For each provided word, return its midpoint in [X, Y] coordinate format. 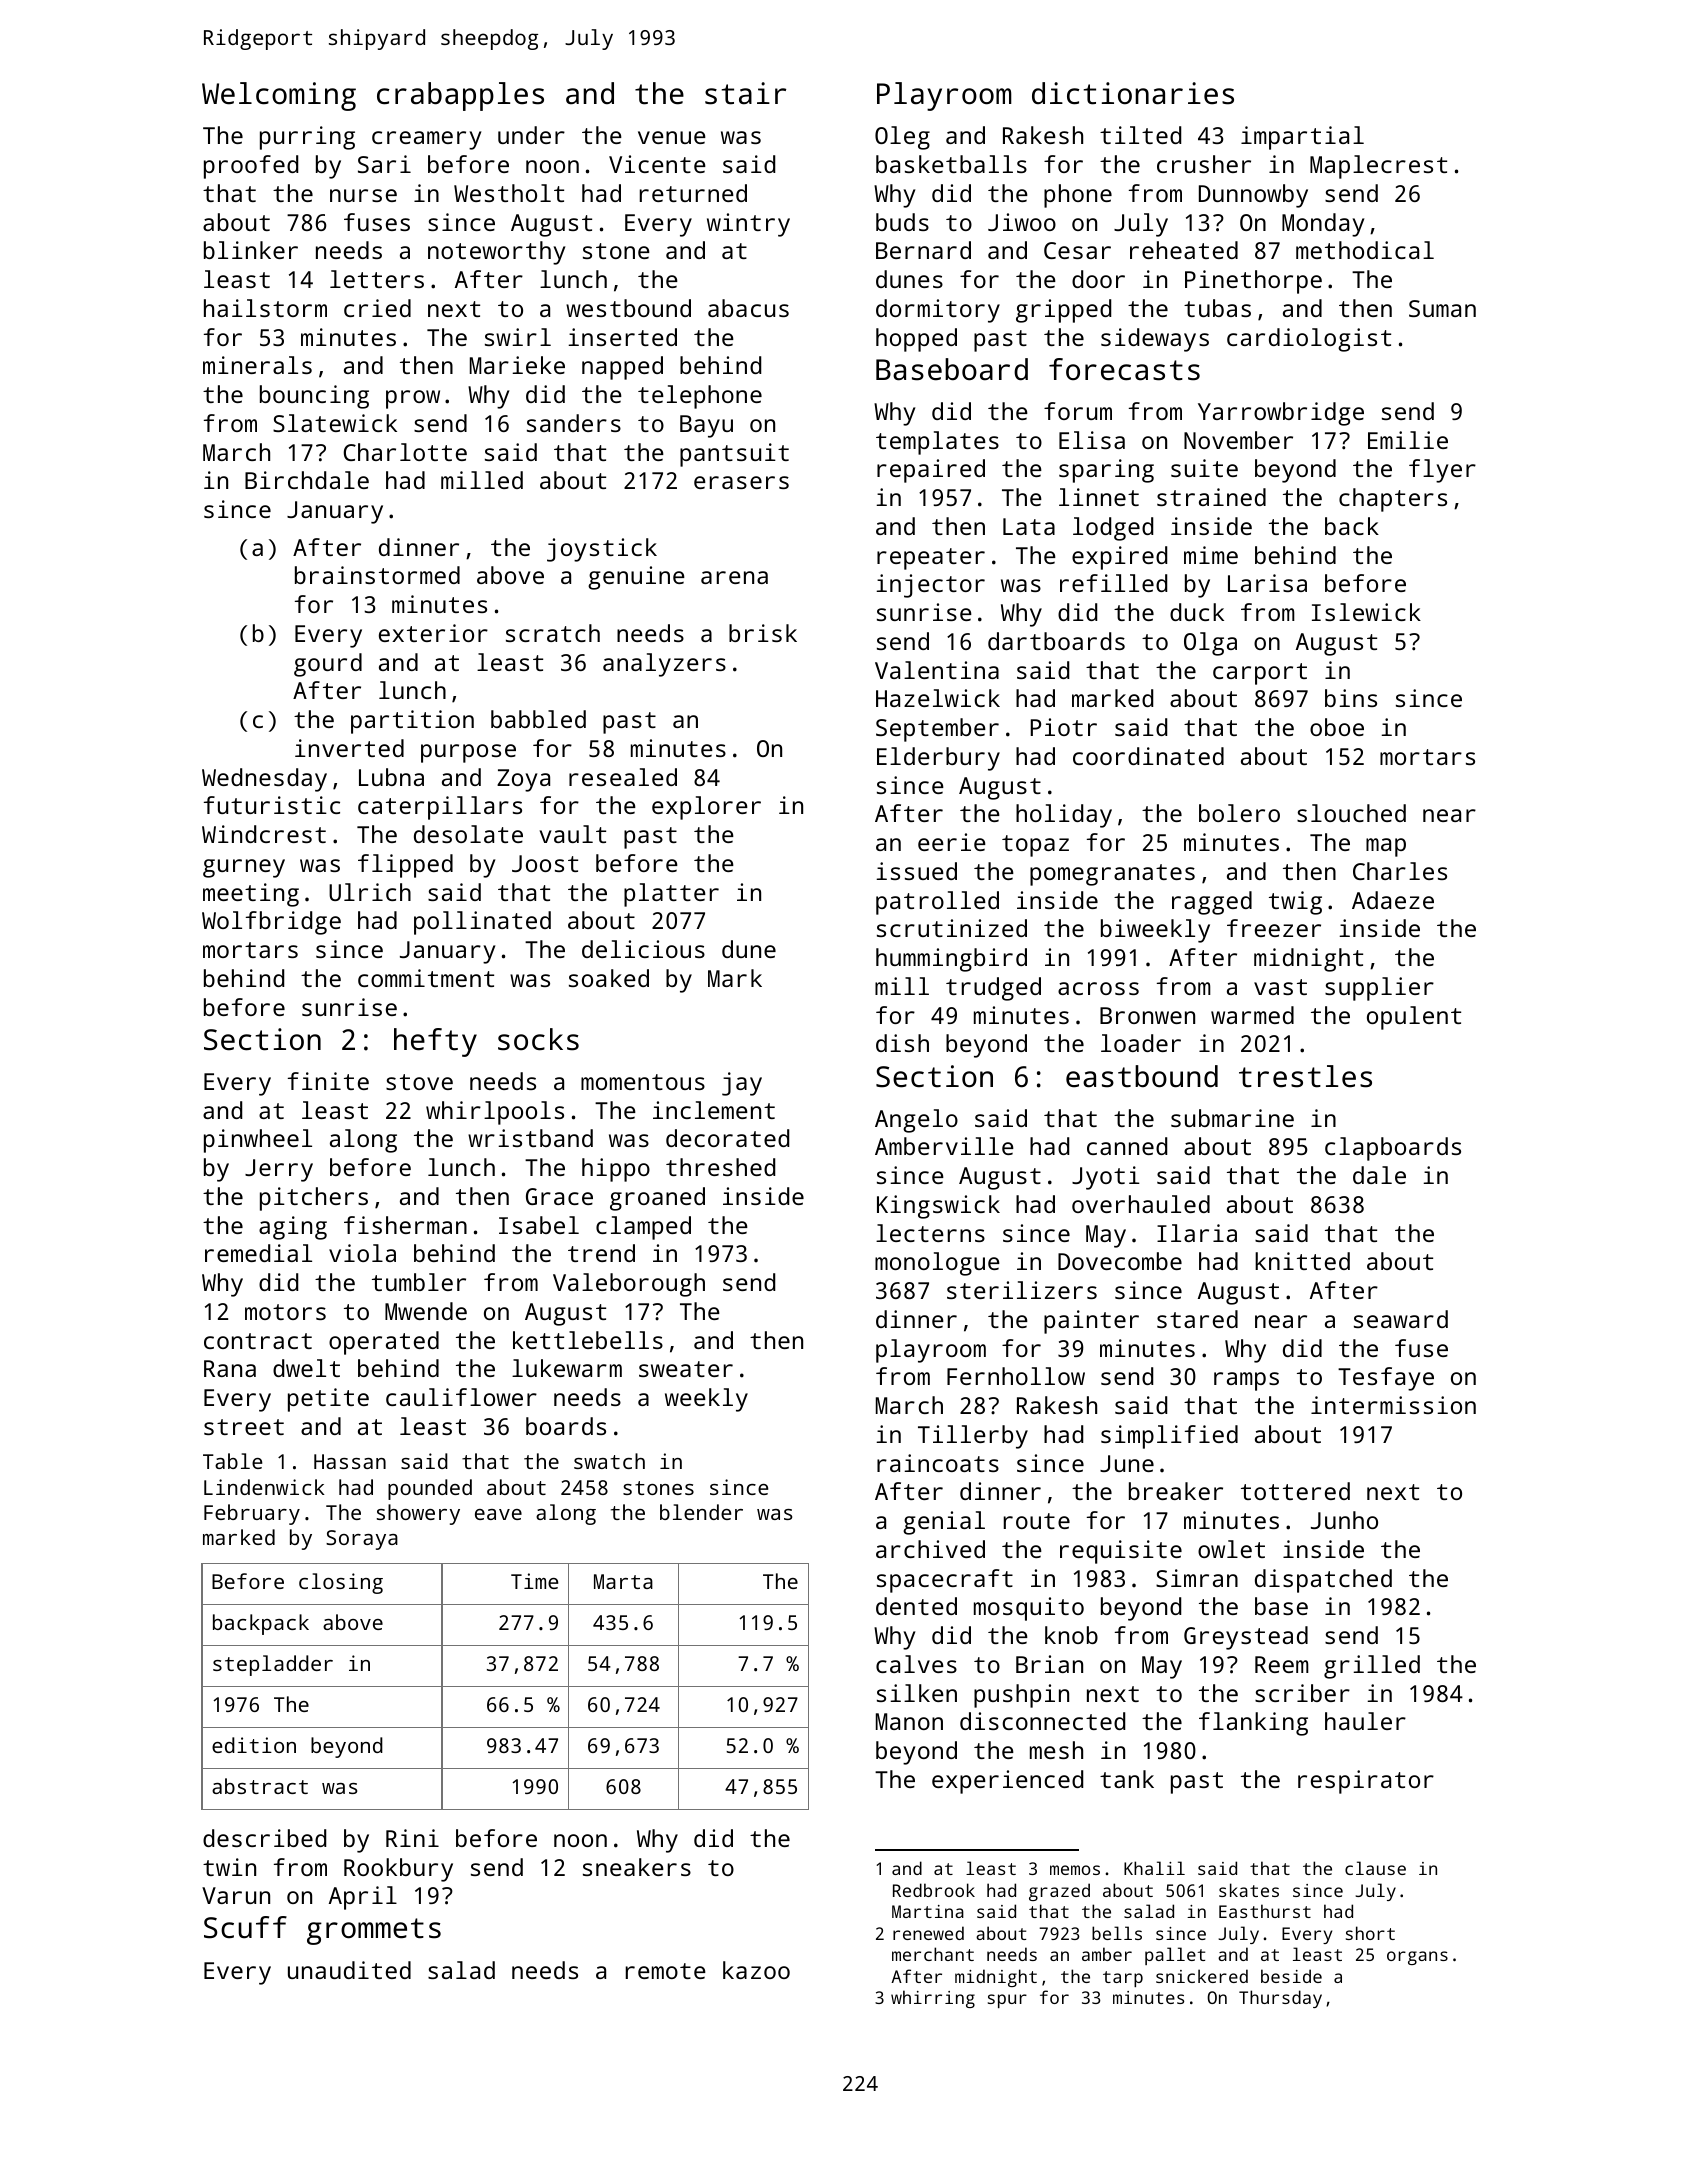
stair [745, 93]
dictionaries [1133, 93]
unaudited [349, 1970]
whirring [933, 1999]
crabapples [460, 96]
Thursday [1280, 1999]
